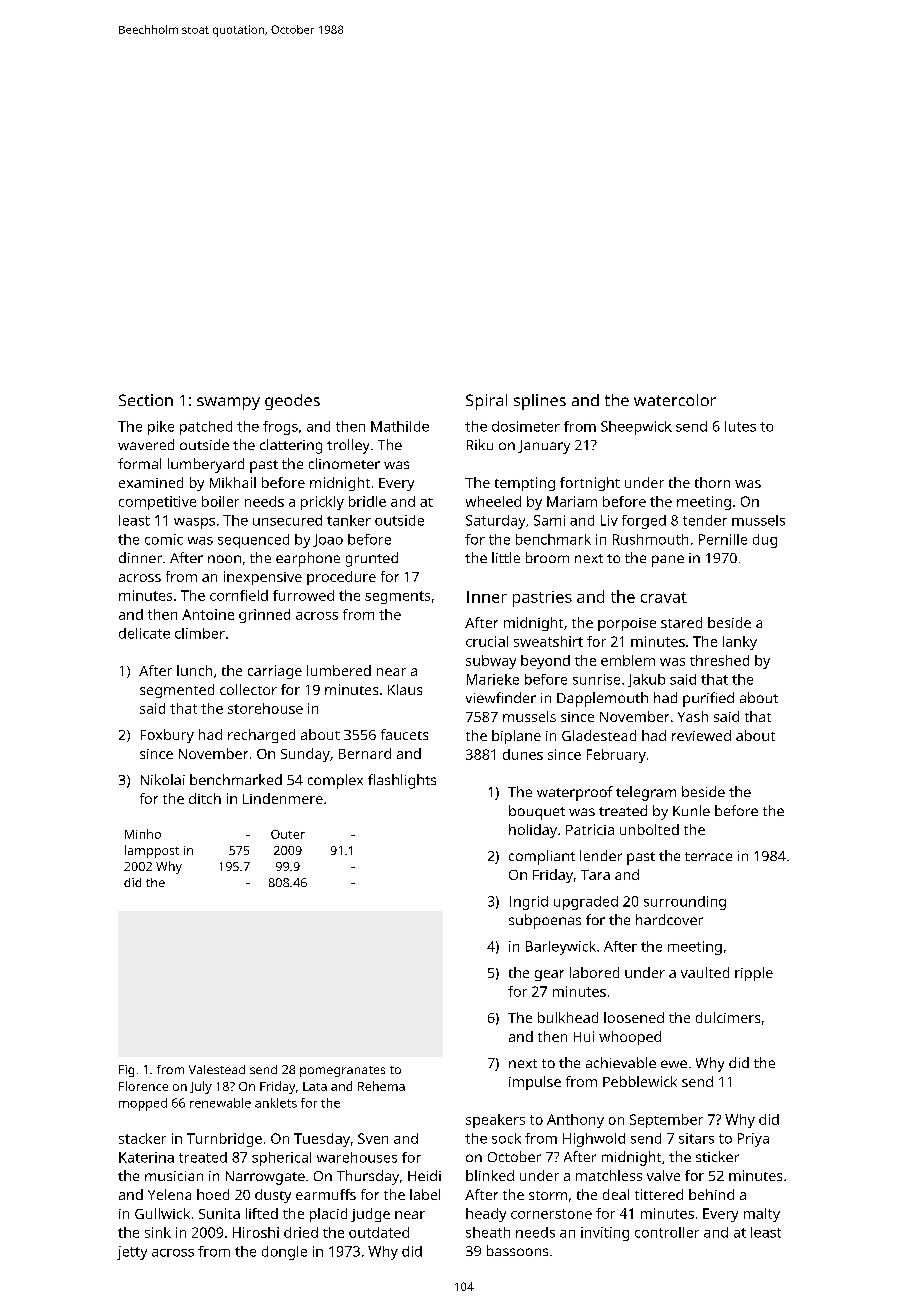 This document has width=908, height=1316. I want to click on jetty, so click(132, 1253).
